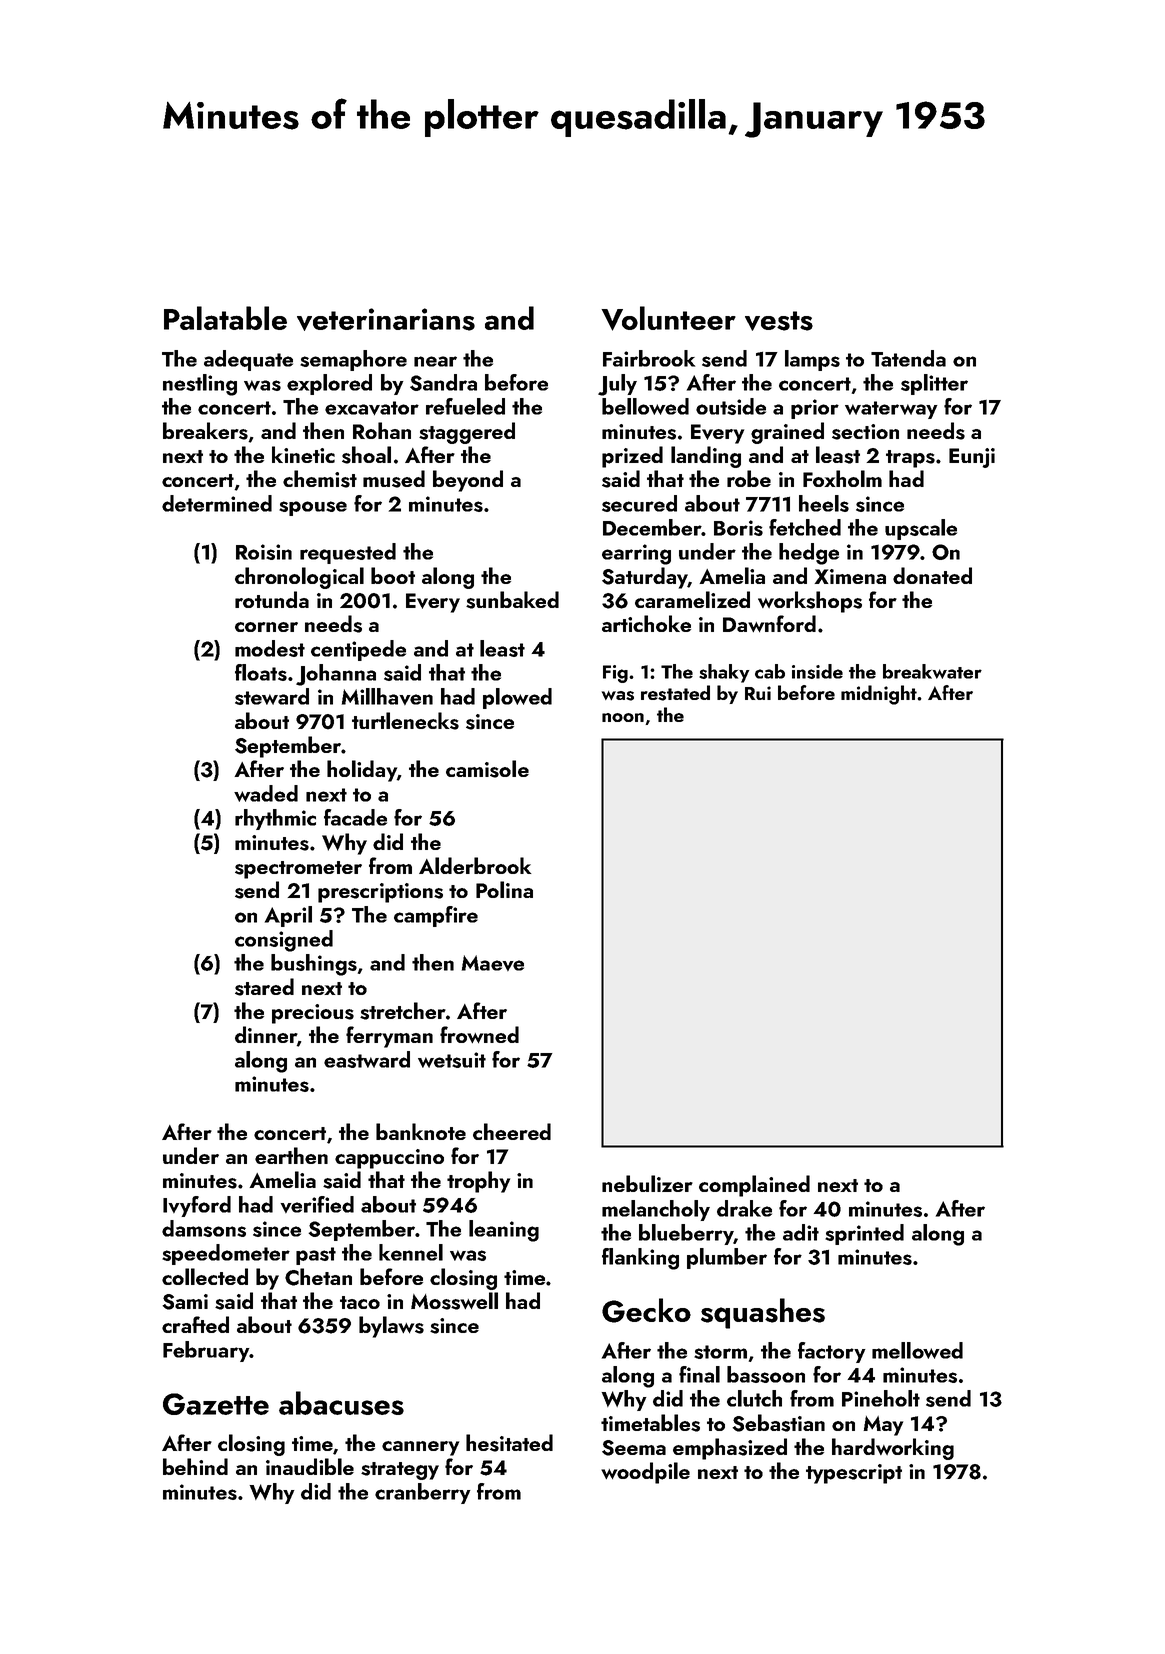 This screenshot has width=1165, height=1654. What do you see at coordinates (197, 1206) in the screenshot?
I see `Ivyford` at bounding box center [197, 1206].
